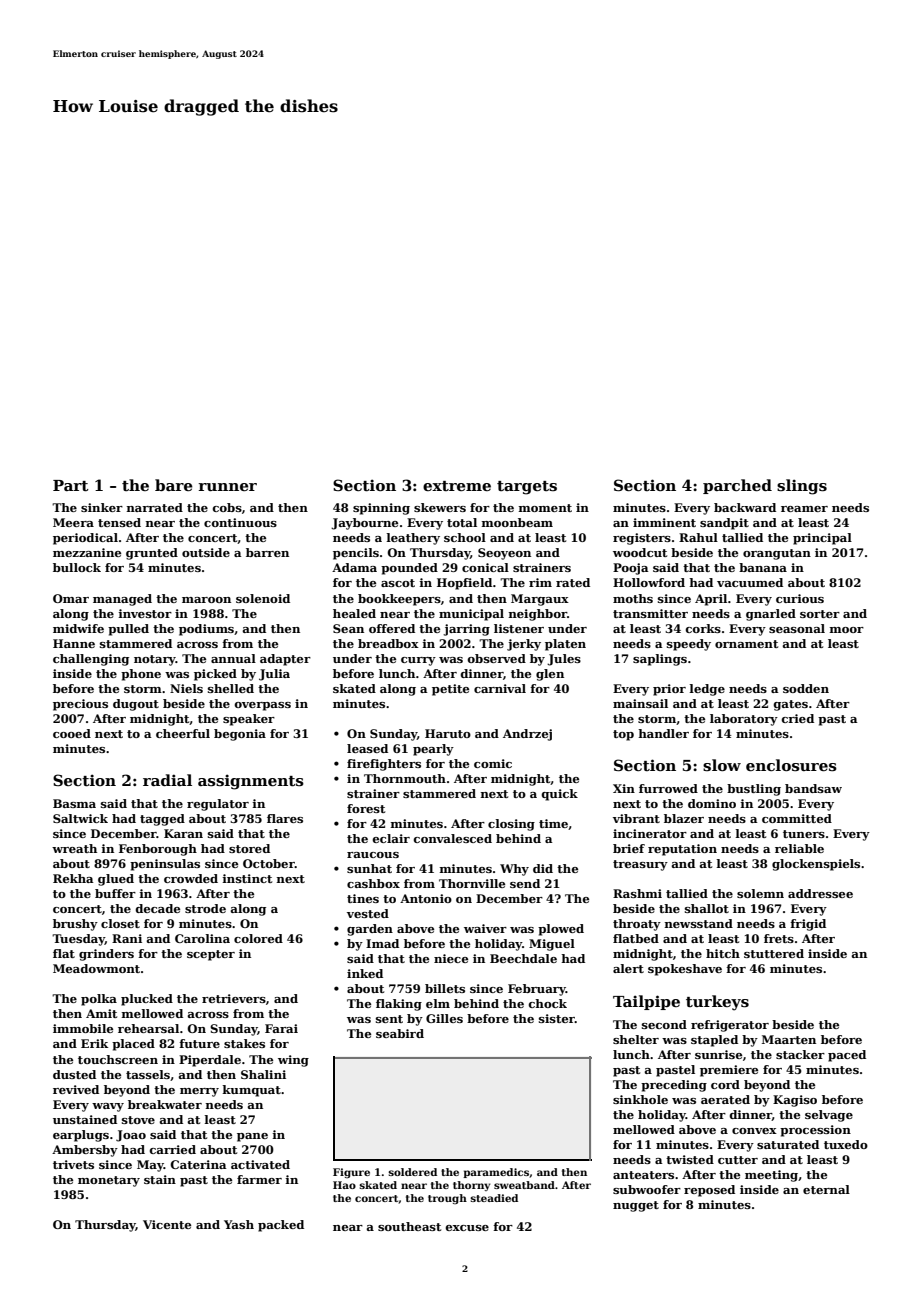 This page has width=924, height=1308. Describe the element at coordinates (85, 539) in the page. I see `periodical` at that location.
